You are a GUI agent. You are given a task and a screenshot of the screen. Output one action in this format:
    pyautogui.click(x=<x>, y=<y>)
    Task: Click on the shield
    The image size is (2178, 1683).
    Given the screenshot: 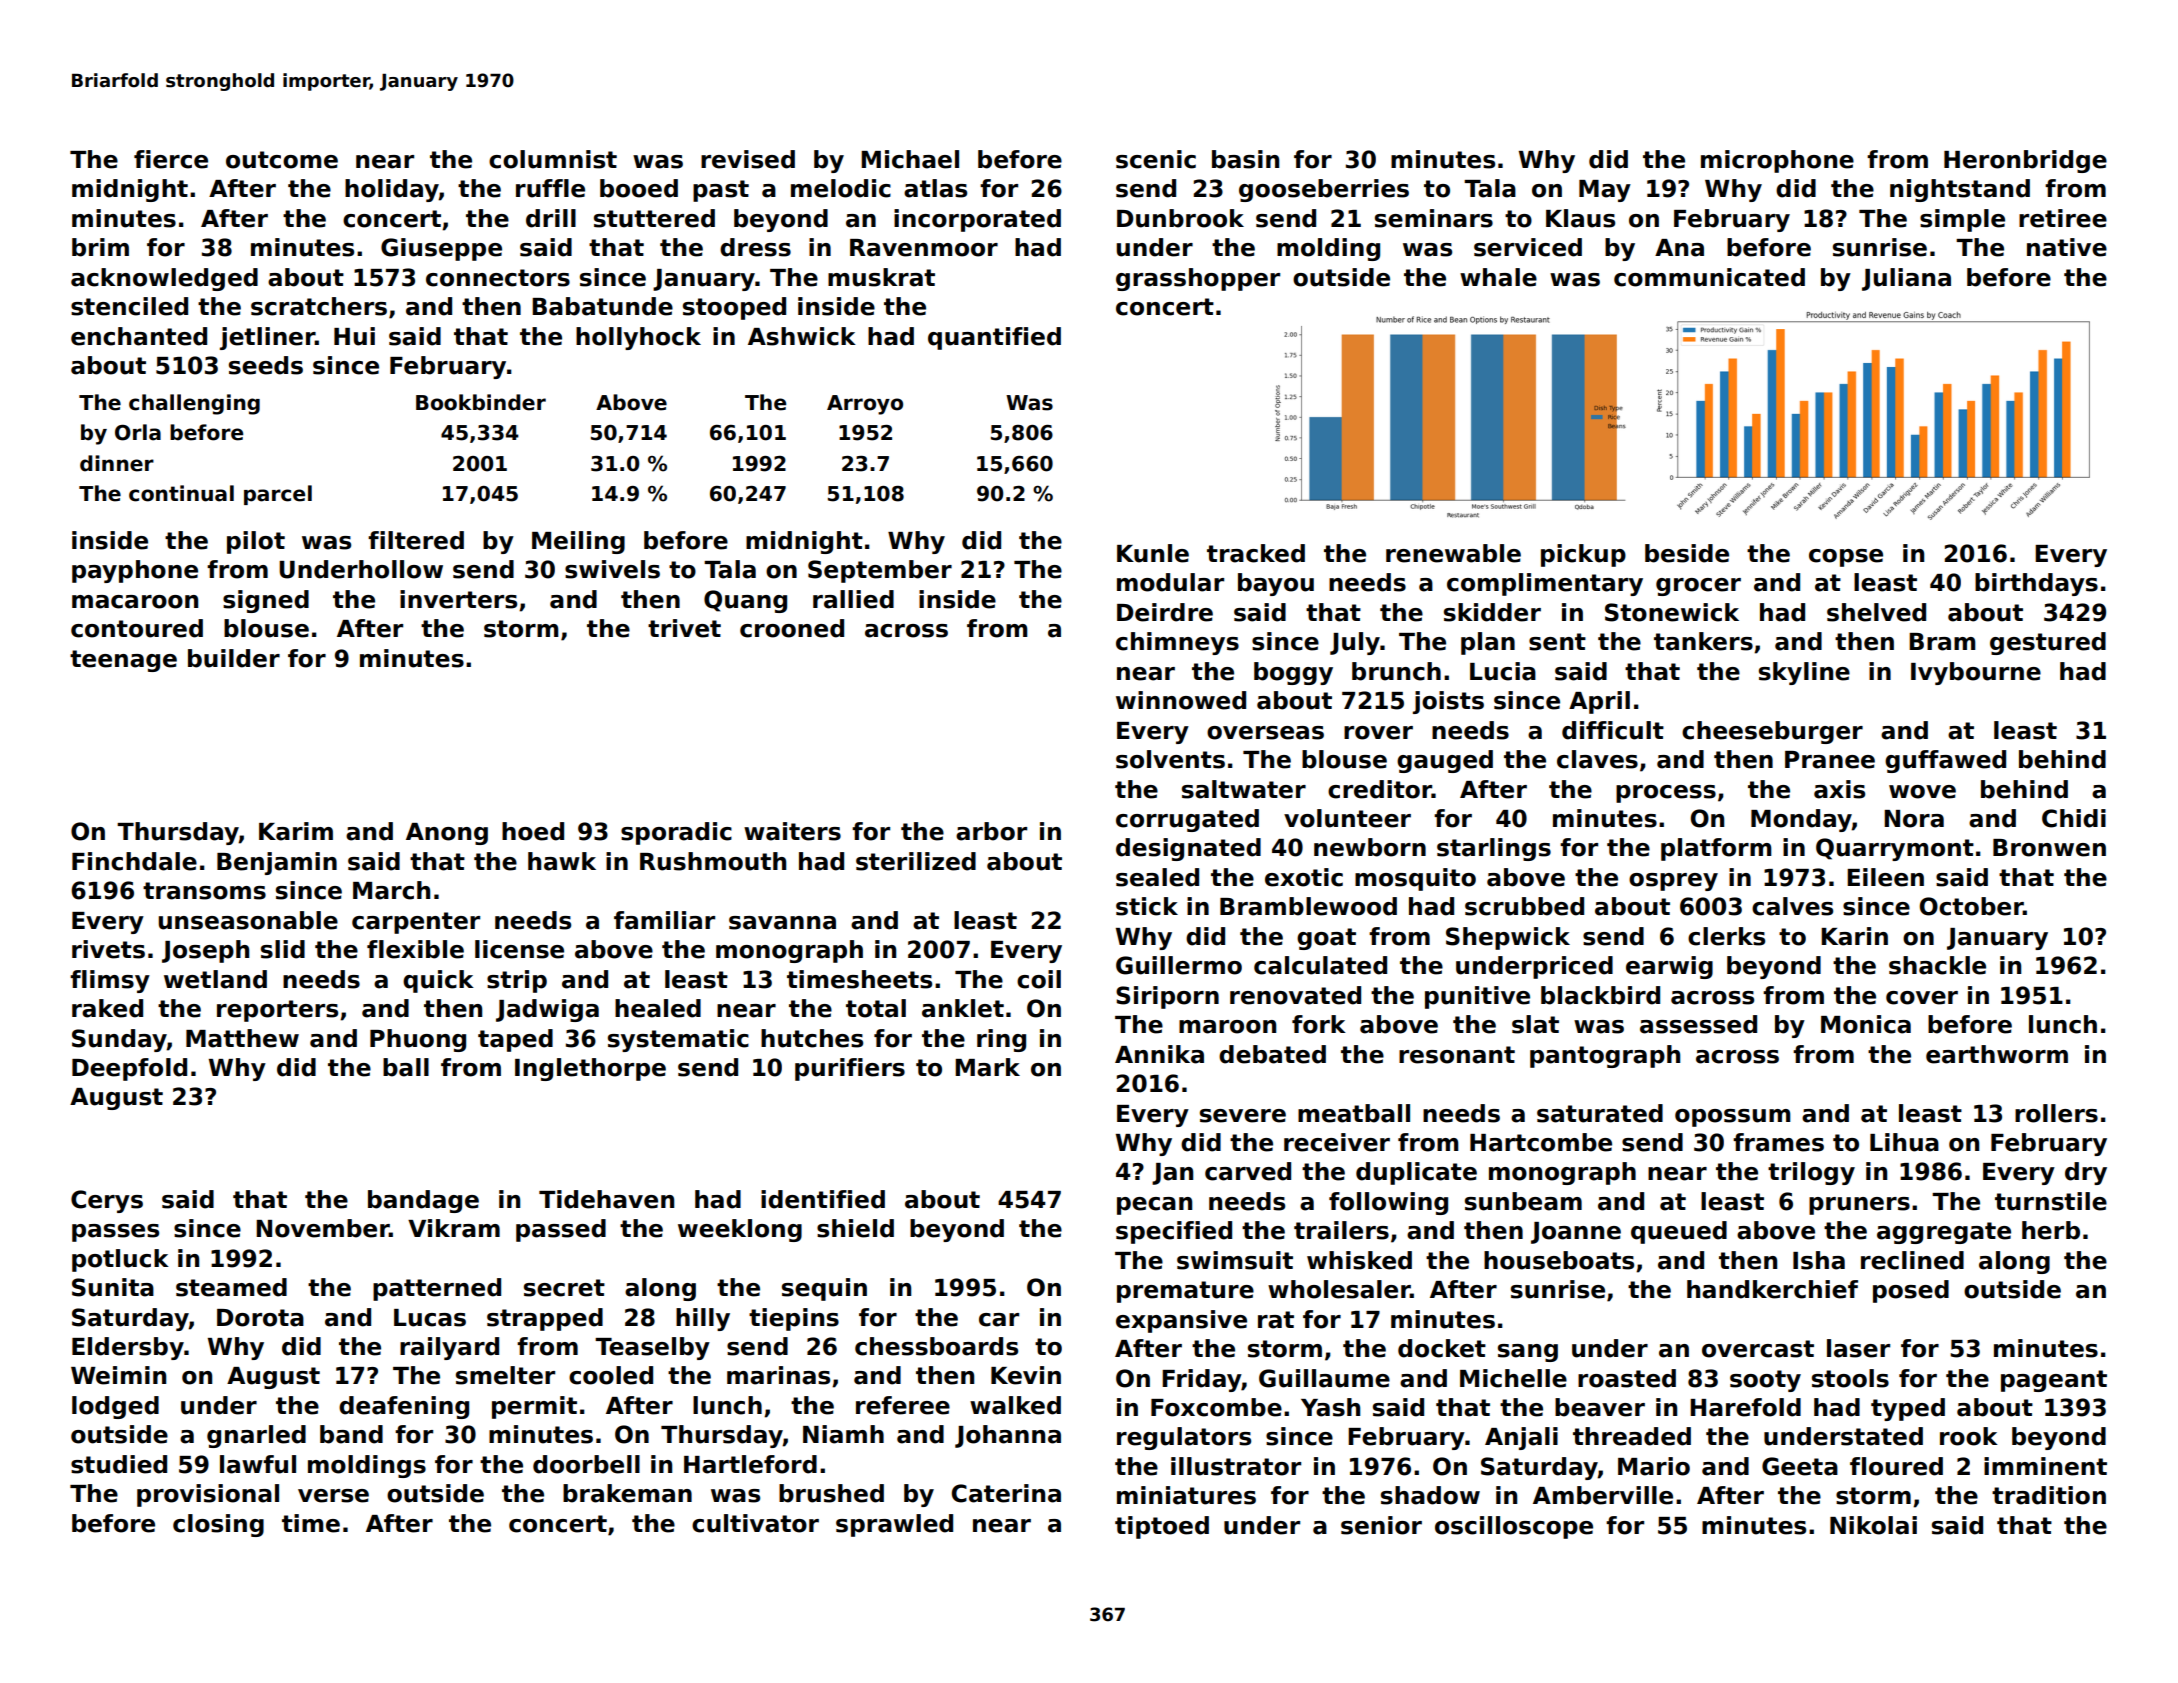 What is the action you would take?
    pyautogui.click(x=855, y=1228)
